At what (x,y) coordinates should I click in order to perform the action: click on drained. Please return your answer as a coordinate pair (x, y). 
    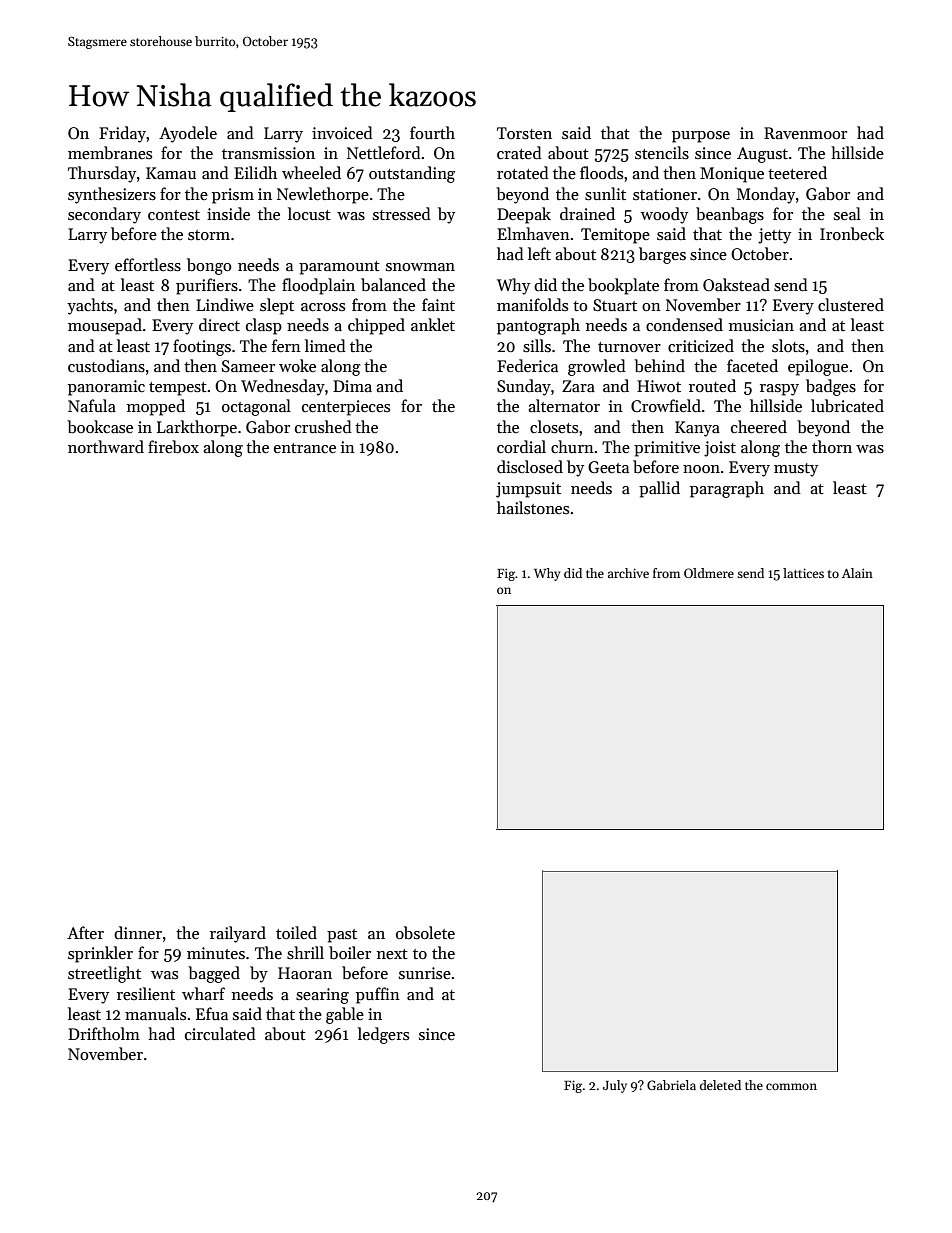
    Looking at the image, I should click on (587, 213).
